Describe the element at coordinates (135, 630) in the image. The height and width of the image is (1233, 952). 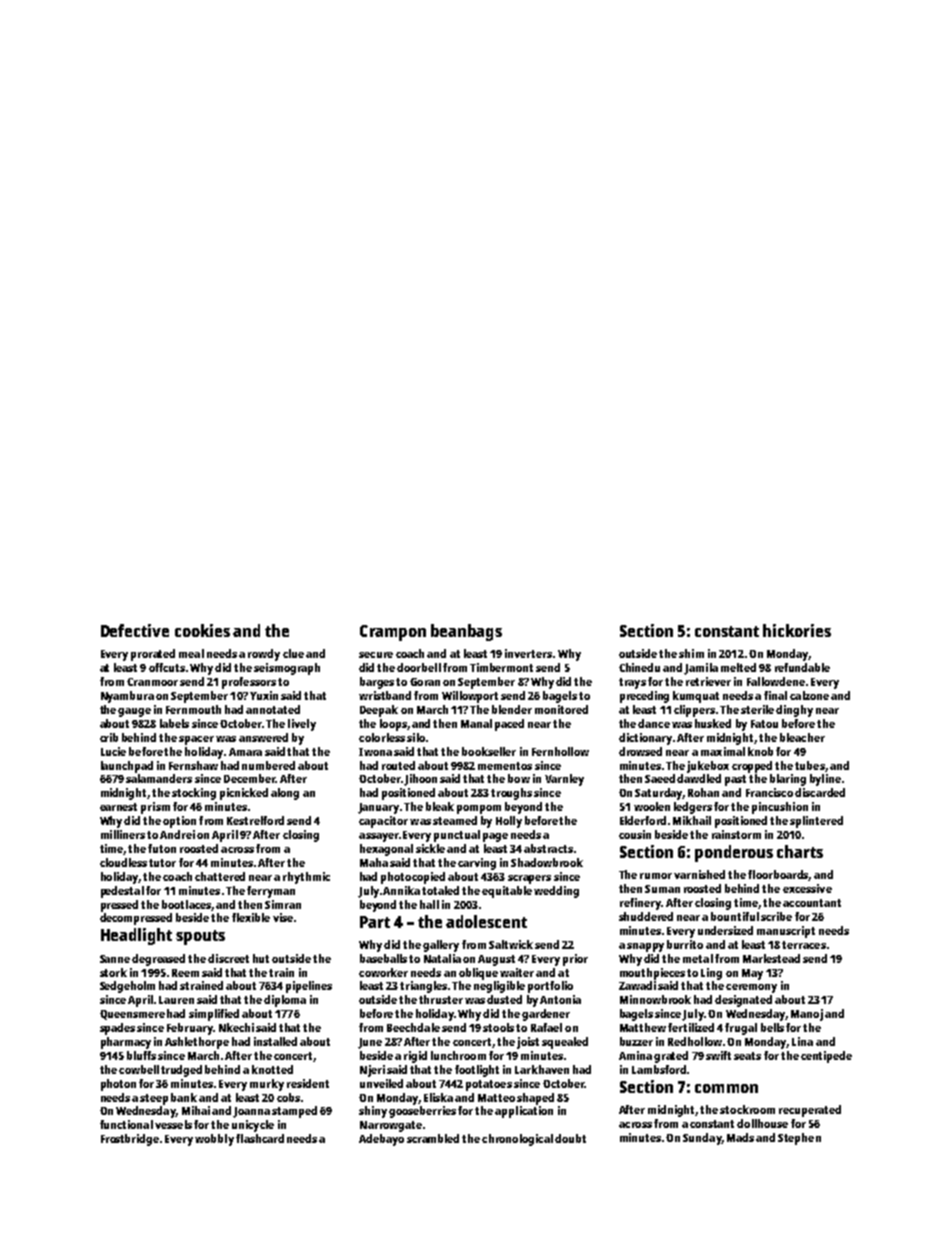
I see `Defective` at that location.
